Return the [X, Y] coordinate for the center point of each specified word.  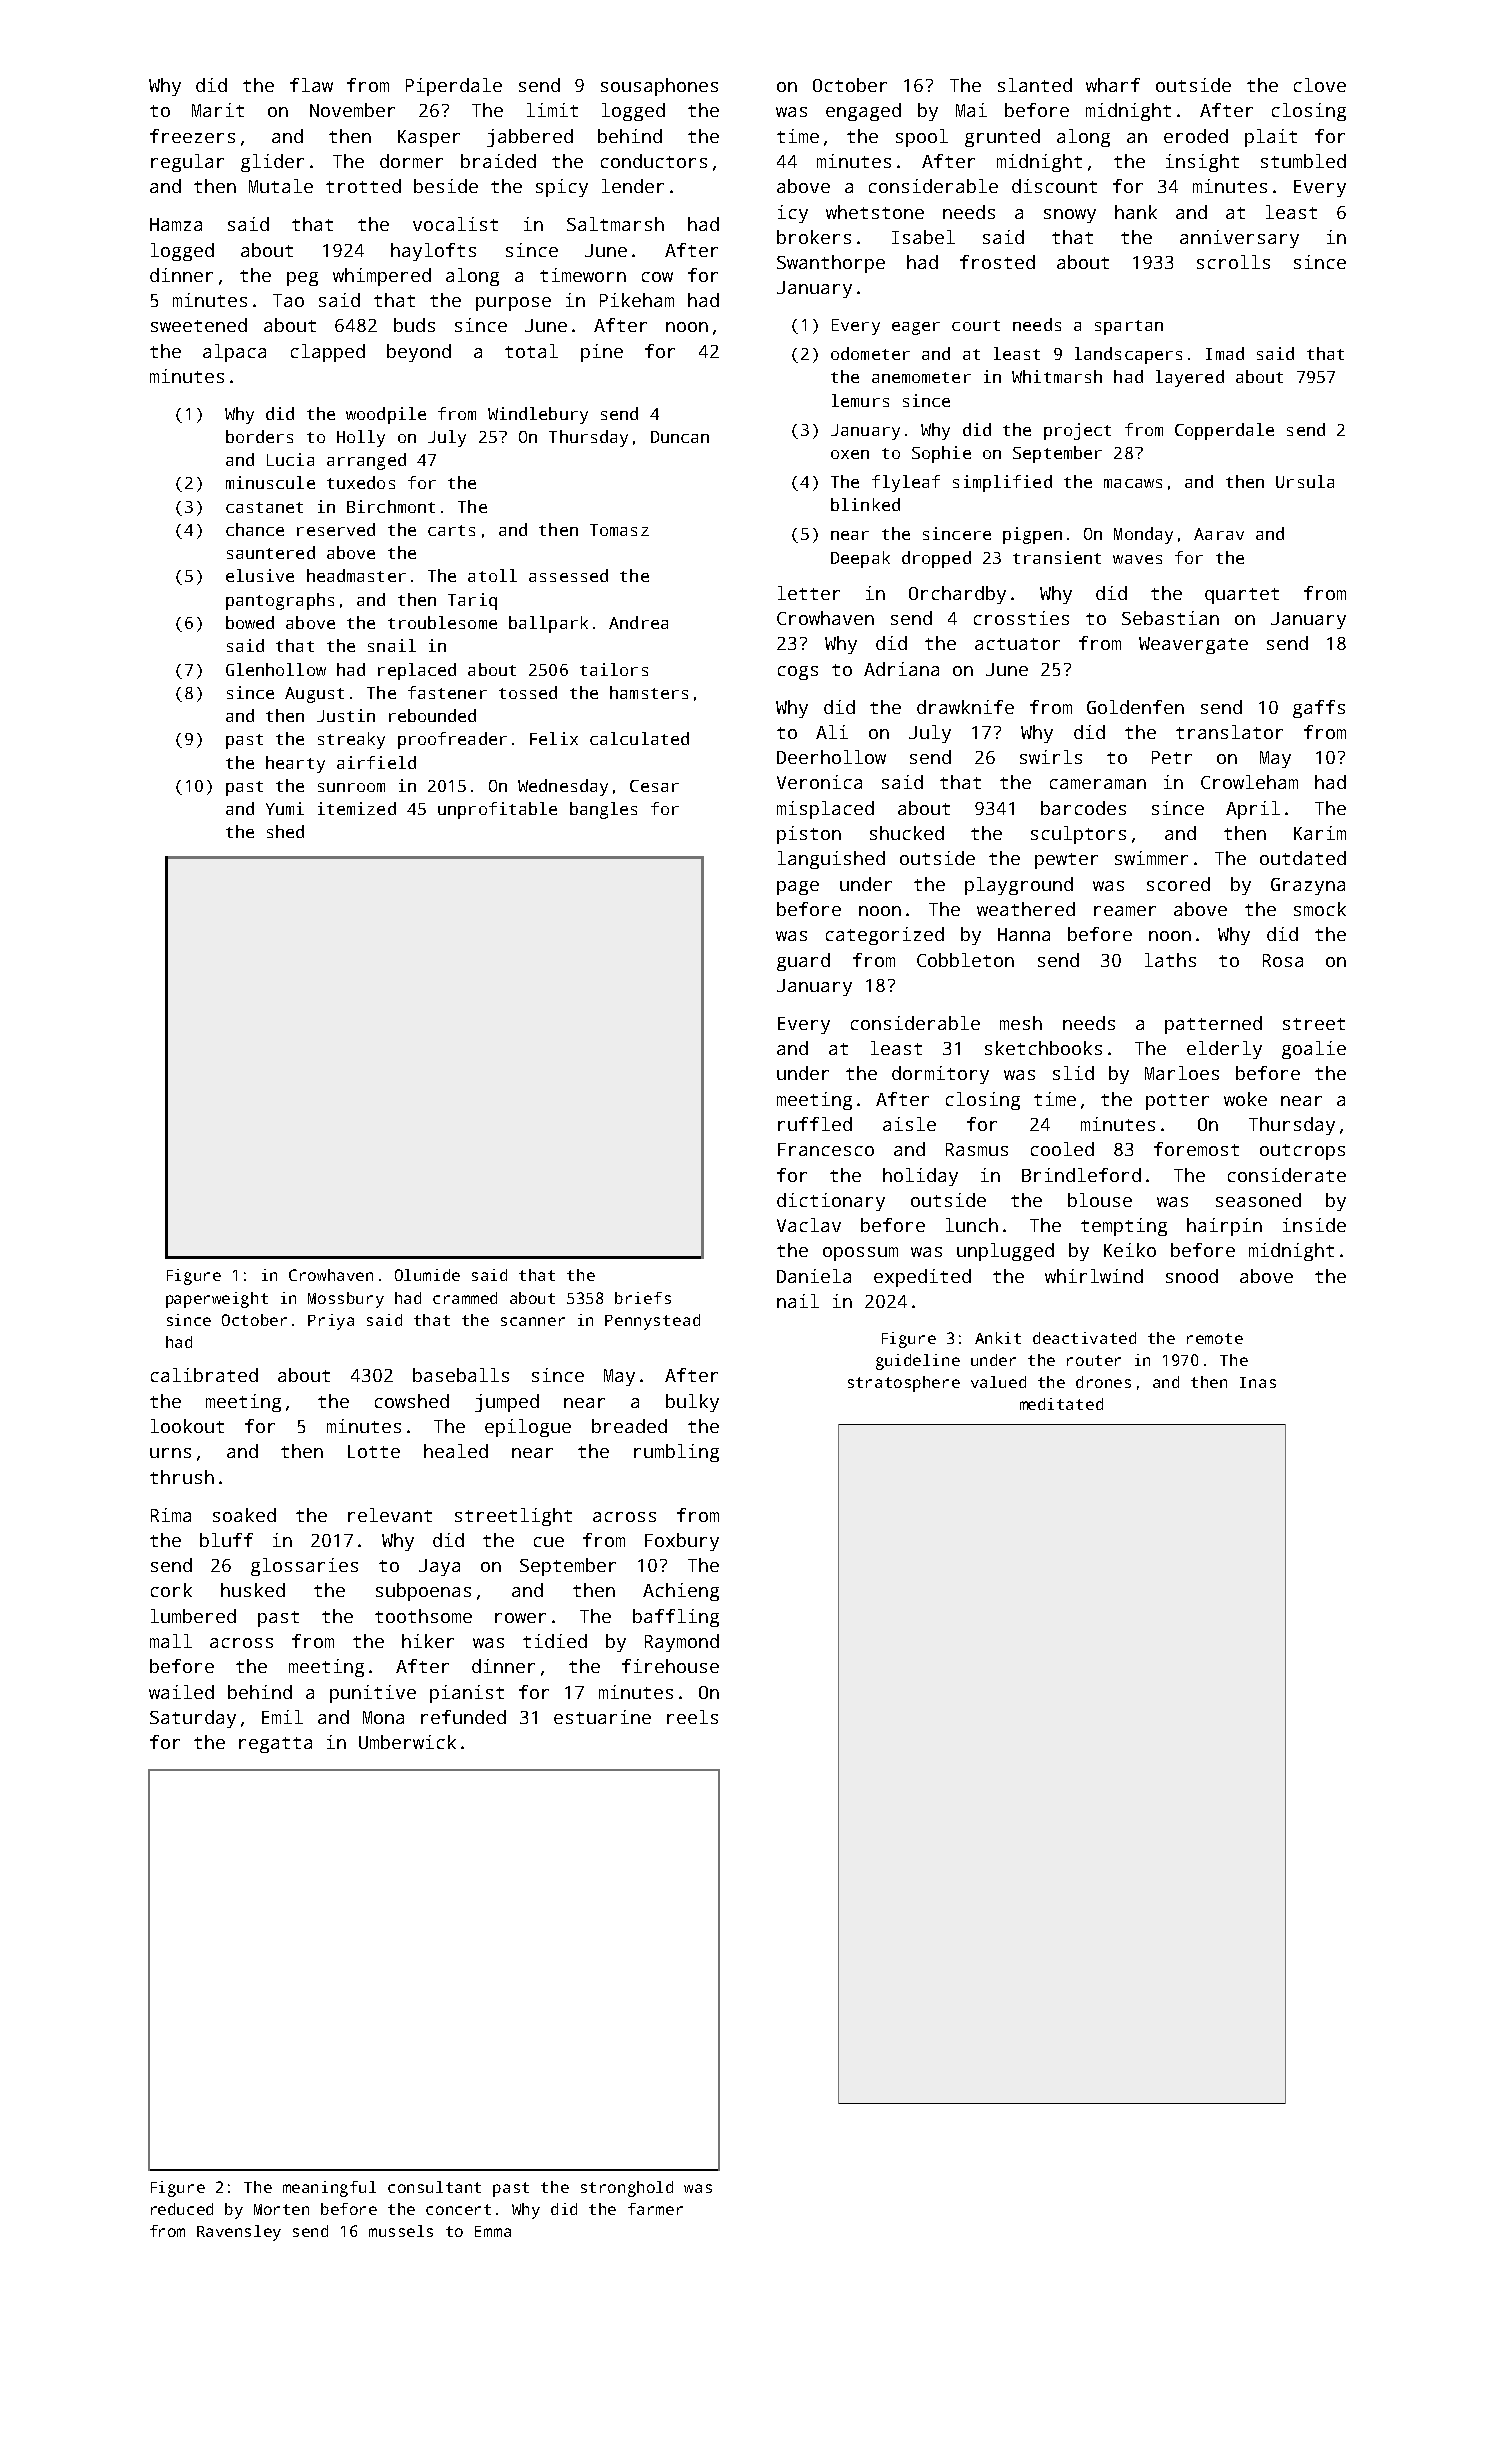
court [976, 325]
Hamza [176, 224]
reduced [182, 2209]
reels [692, 1717]
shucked [907, 833]
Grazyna [1308, 886]
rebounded [432, 715]
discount [1054, 186]
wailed [181, 1692]
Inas [1258, 1382]
